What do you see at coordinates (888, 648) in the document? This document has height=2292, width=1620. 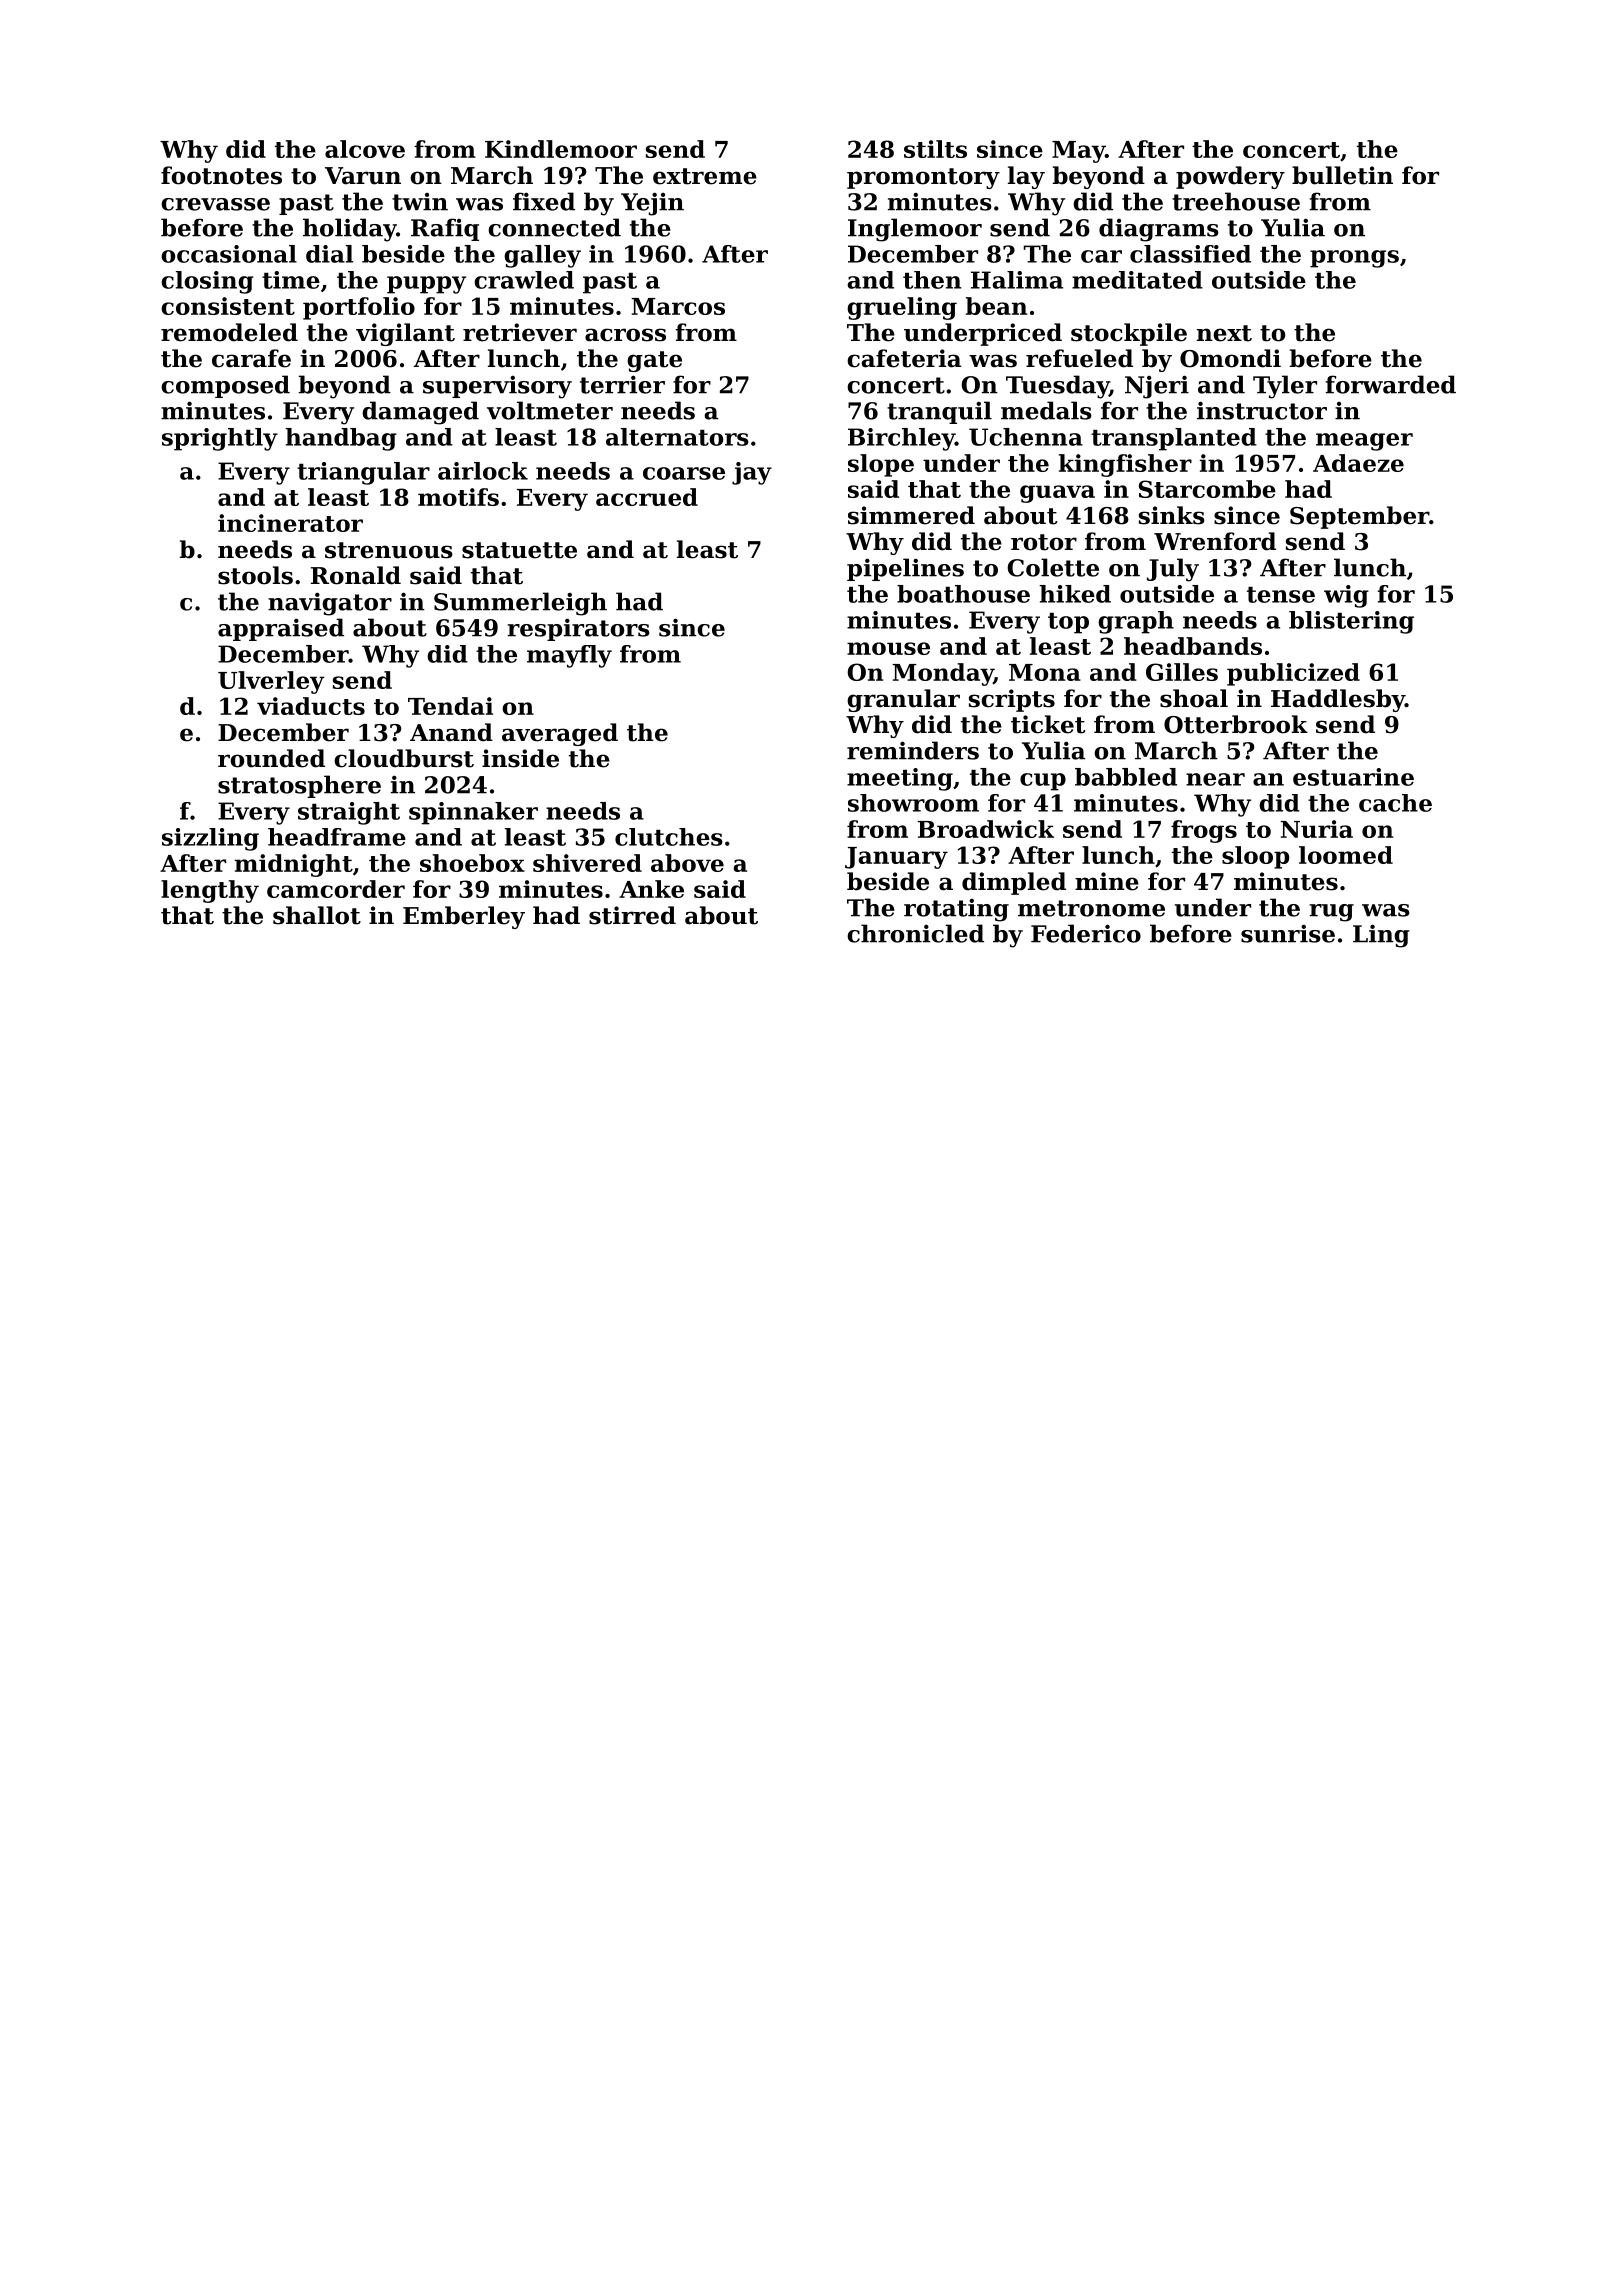 I see `mouse` at bounding box center [888, 648].
